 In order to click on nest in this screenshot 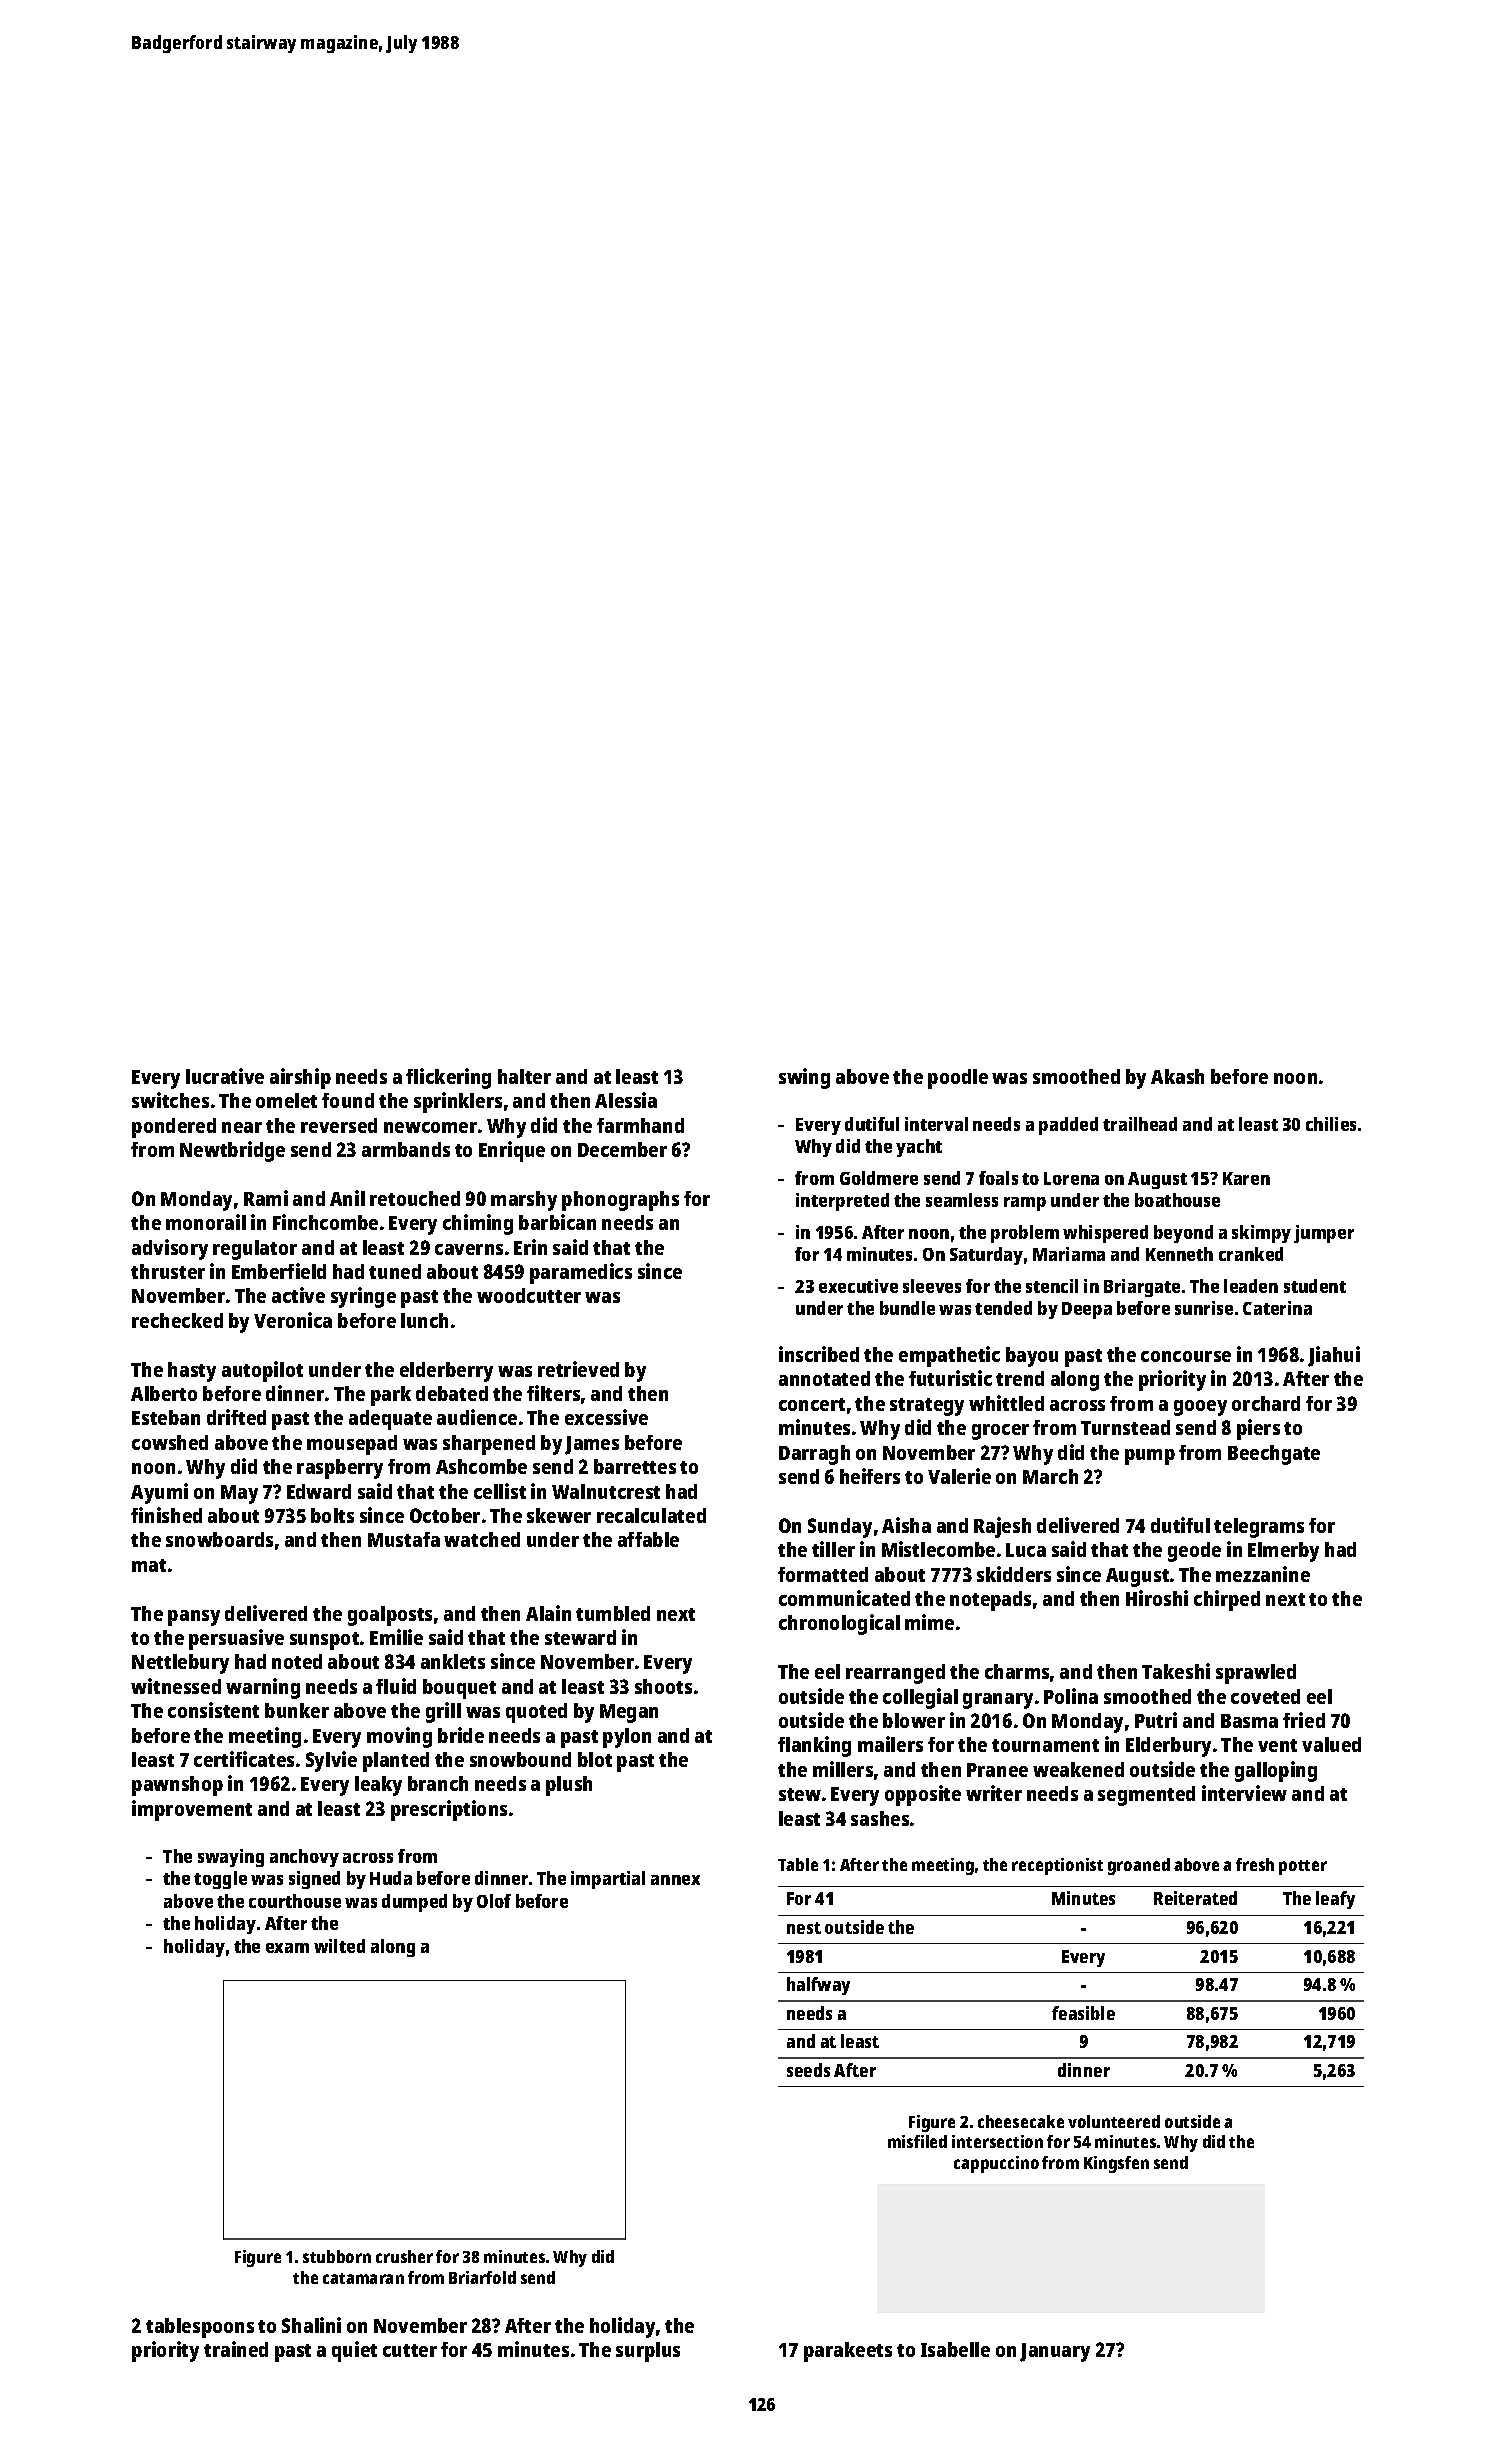, I will do `click(804, 1928)`.
